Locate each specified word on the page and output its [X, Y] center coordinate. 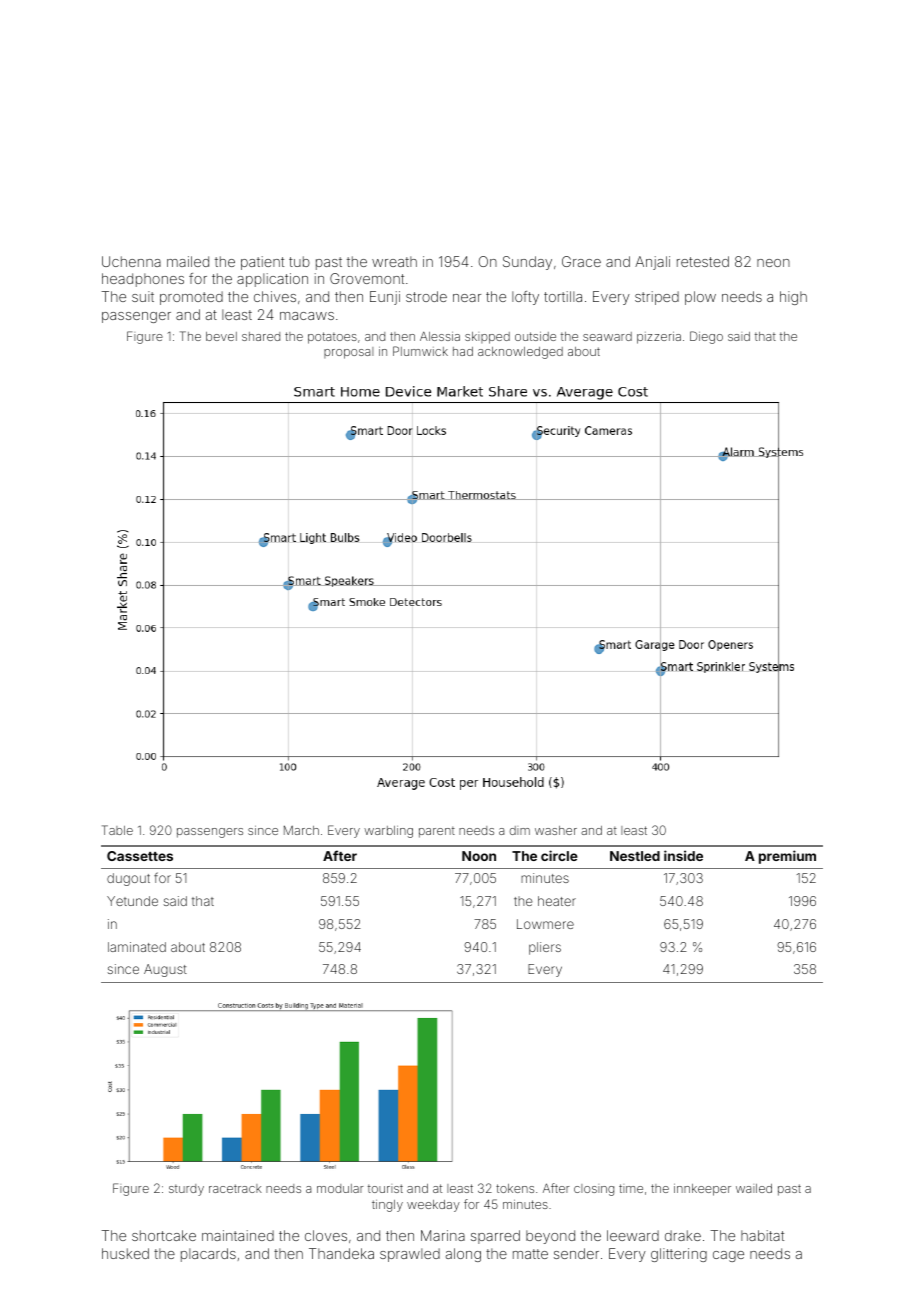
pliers [545, 948]
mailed [188, 261]
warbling [388, 832]
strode [426, 296]
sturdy [186, 1190]
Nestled [635, 856]
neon [773, 263]
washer [556, 830]
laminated [137, 947]
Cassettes [140, 856]
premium [787, 857]
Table [117, 830]
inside [683, 855]
